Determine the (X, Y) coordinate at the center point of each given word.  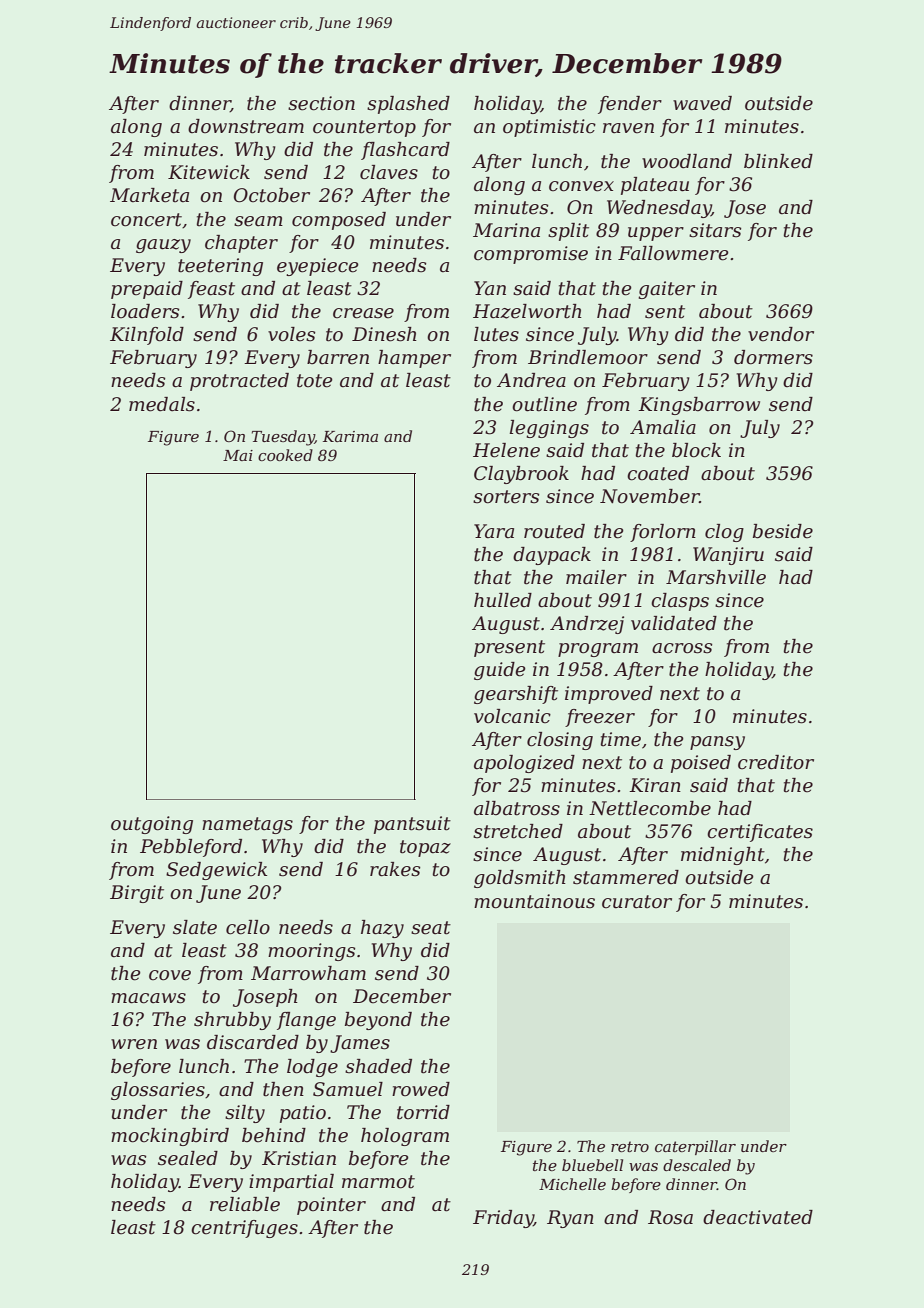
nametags (247, 825)
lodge (312, 1068)
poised (701, 764)
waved (702, 103)
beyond (378, 1021)
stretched (518, 831)
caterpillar (695, 1147)
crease (363, 313)
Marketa (149, 195)
